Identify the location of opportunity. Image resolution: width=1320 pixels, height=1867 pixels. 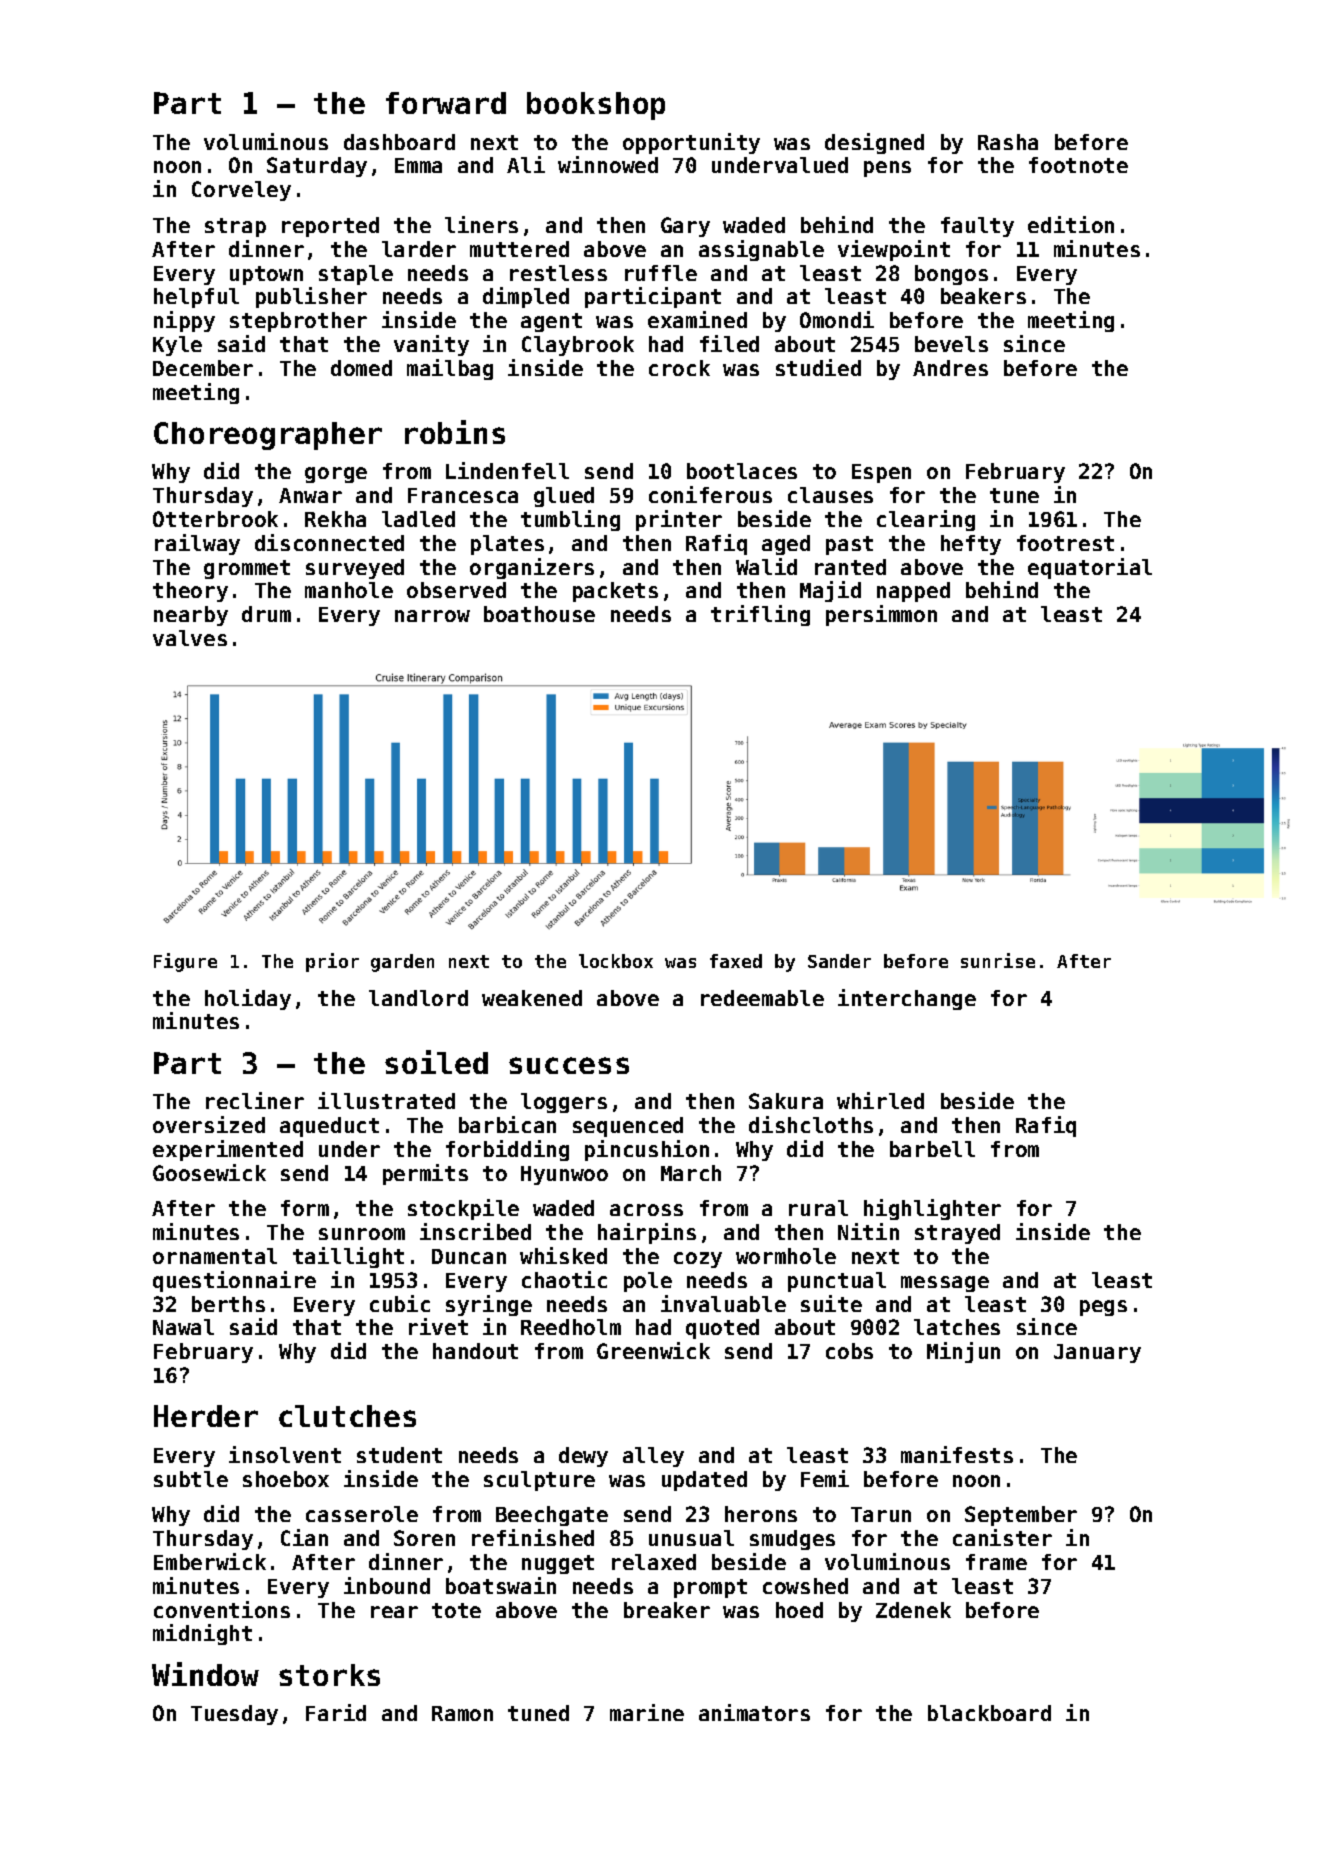
(691, 143).
